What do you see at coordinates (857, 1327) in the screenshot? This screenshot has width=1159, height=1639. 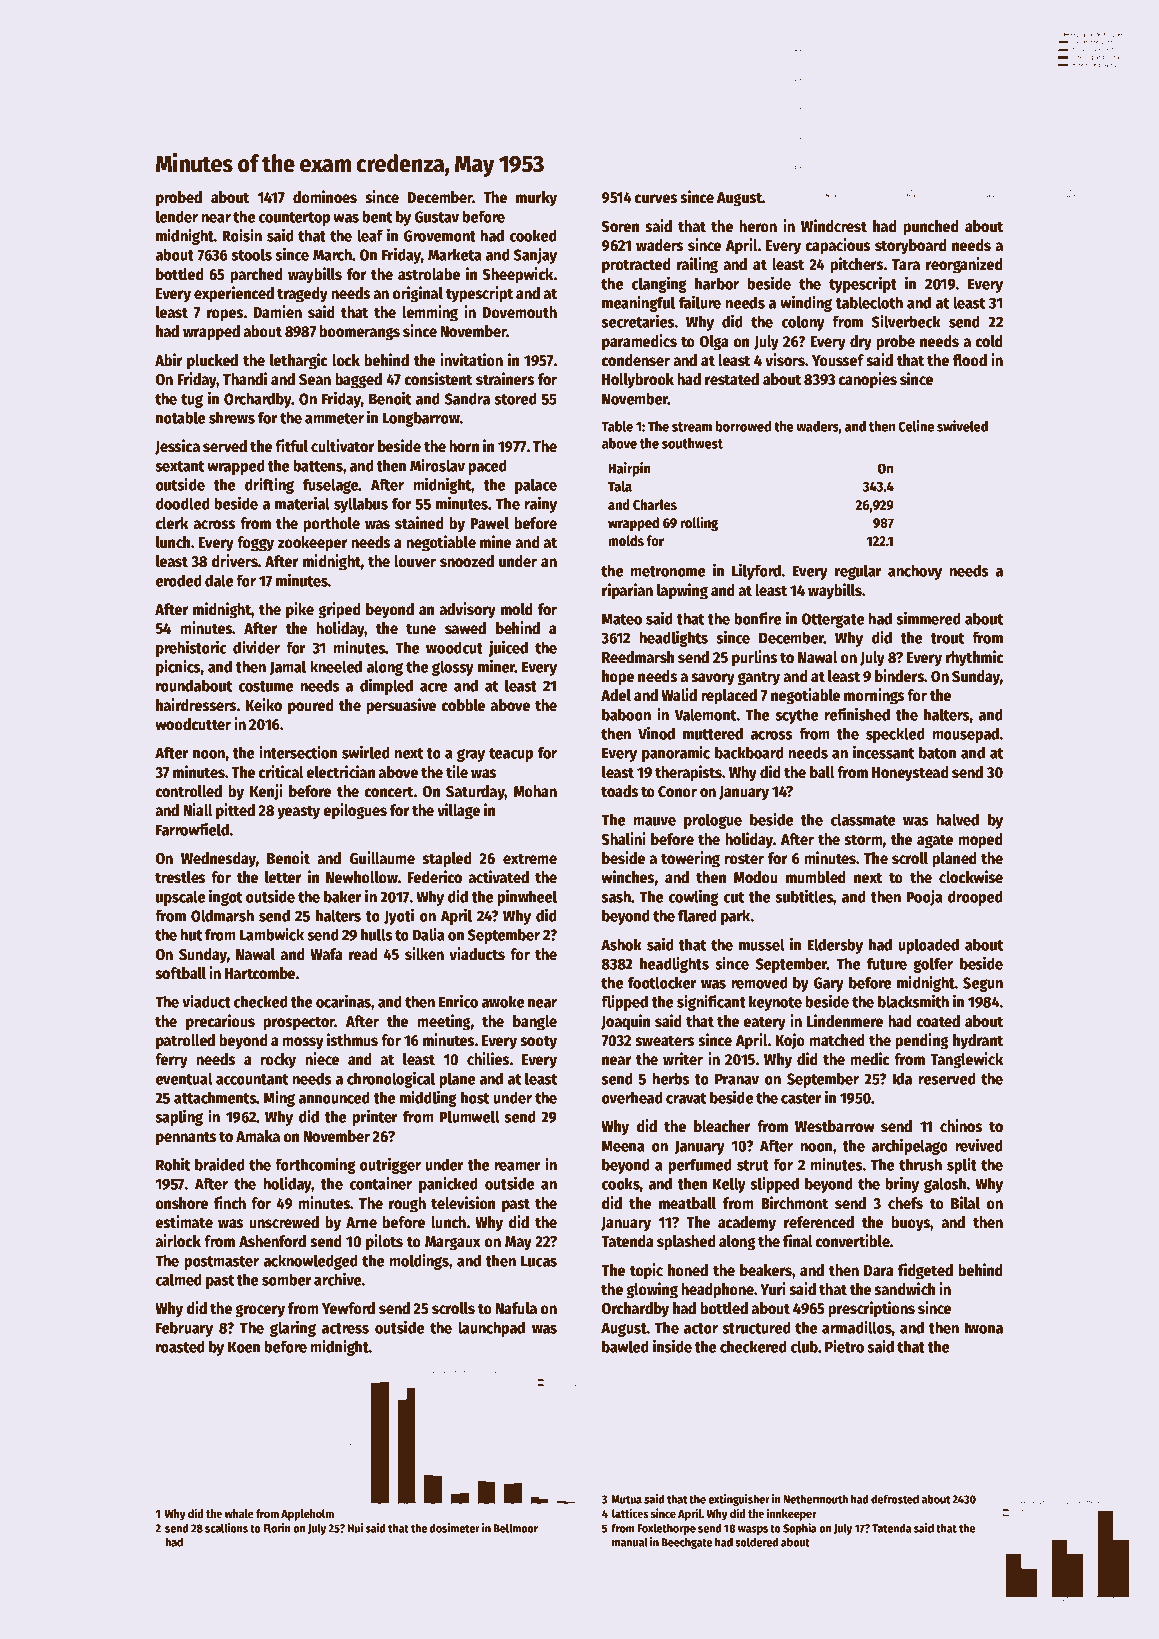 I see `armadillos` at bounding box center [857, 1327].
